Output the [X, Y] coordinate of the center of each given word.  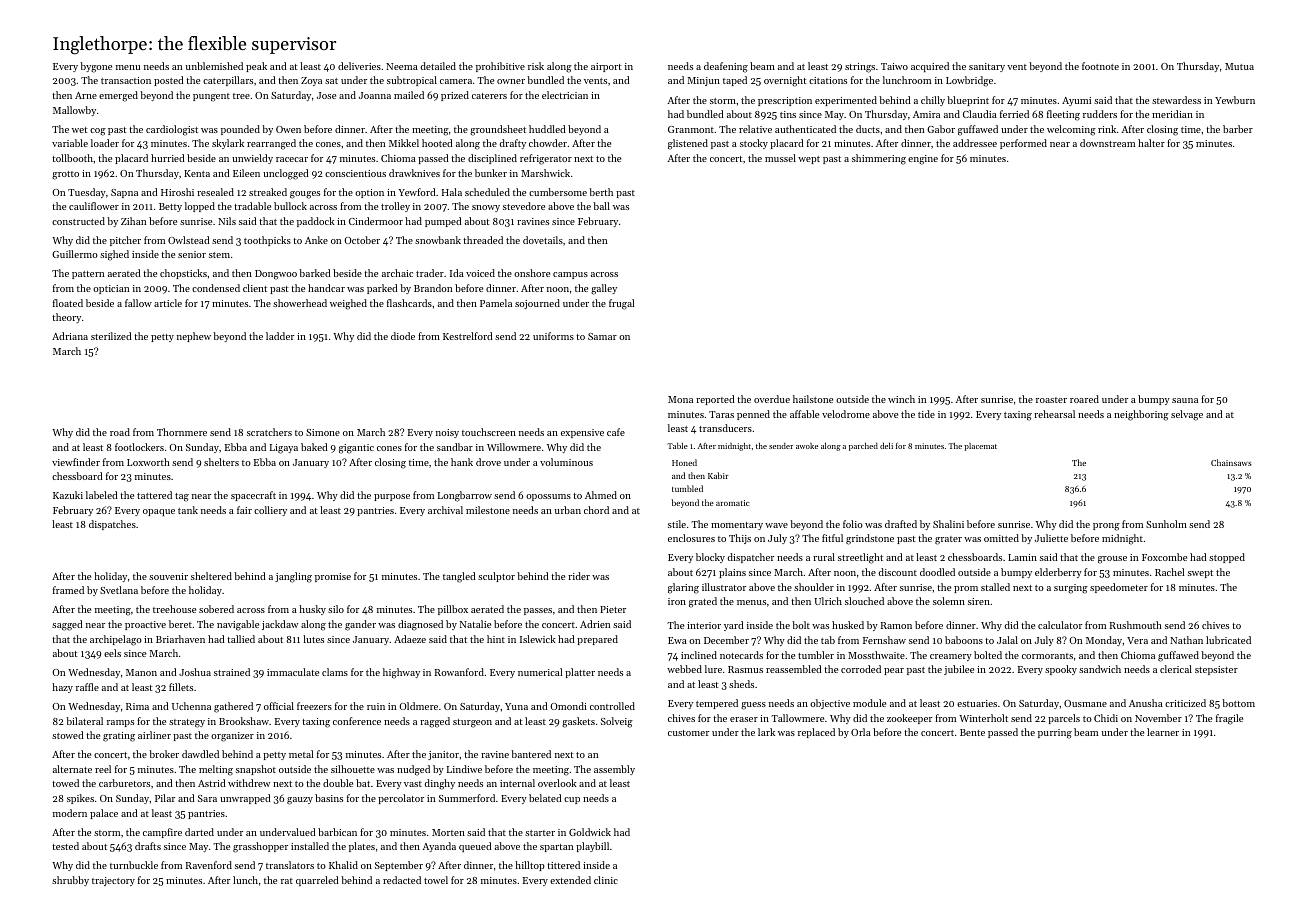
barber [1238, 129]
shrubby [70, 881]
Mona [680, 399]
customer [688, 733]
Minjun [704, 81]
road [120, 432]
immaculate [293, 672]
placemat [980, 447]
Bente [972, 732]
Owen [288, 129]
